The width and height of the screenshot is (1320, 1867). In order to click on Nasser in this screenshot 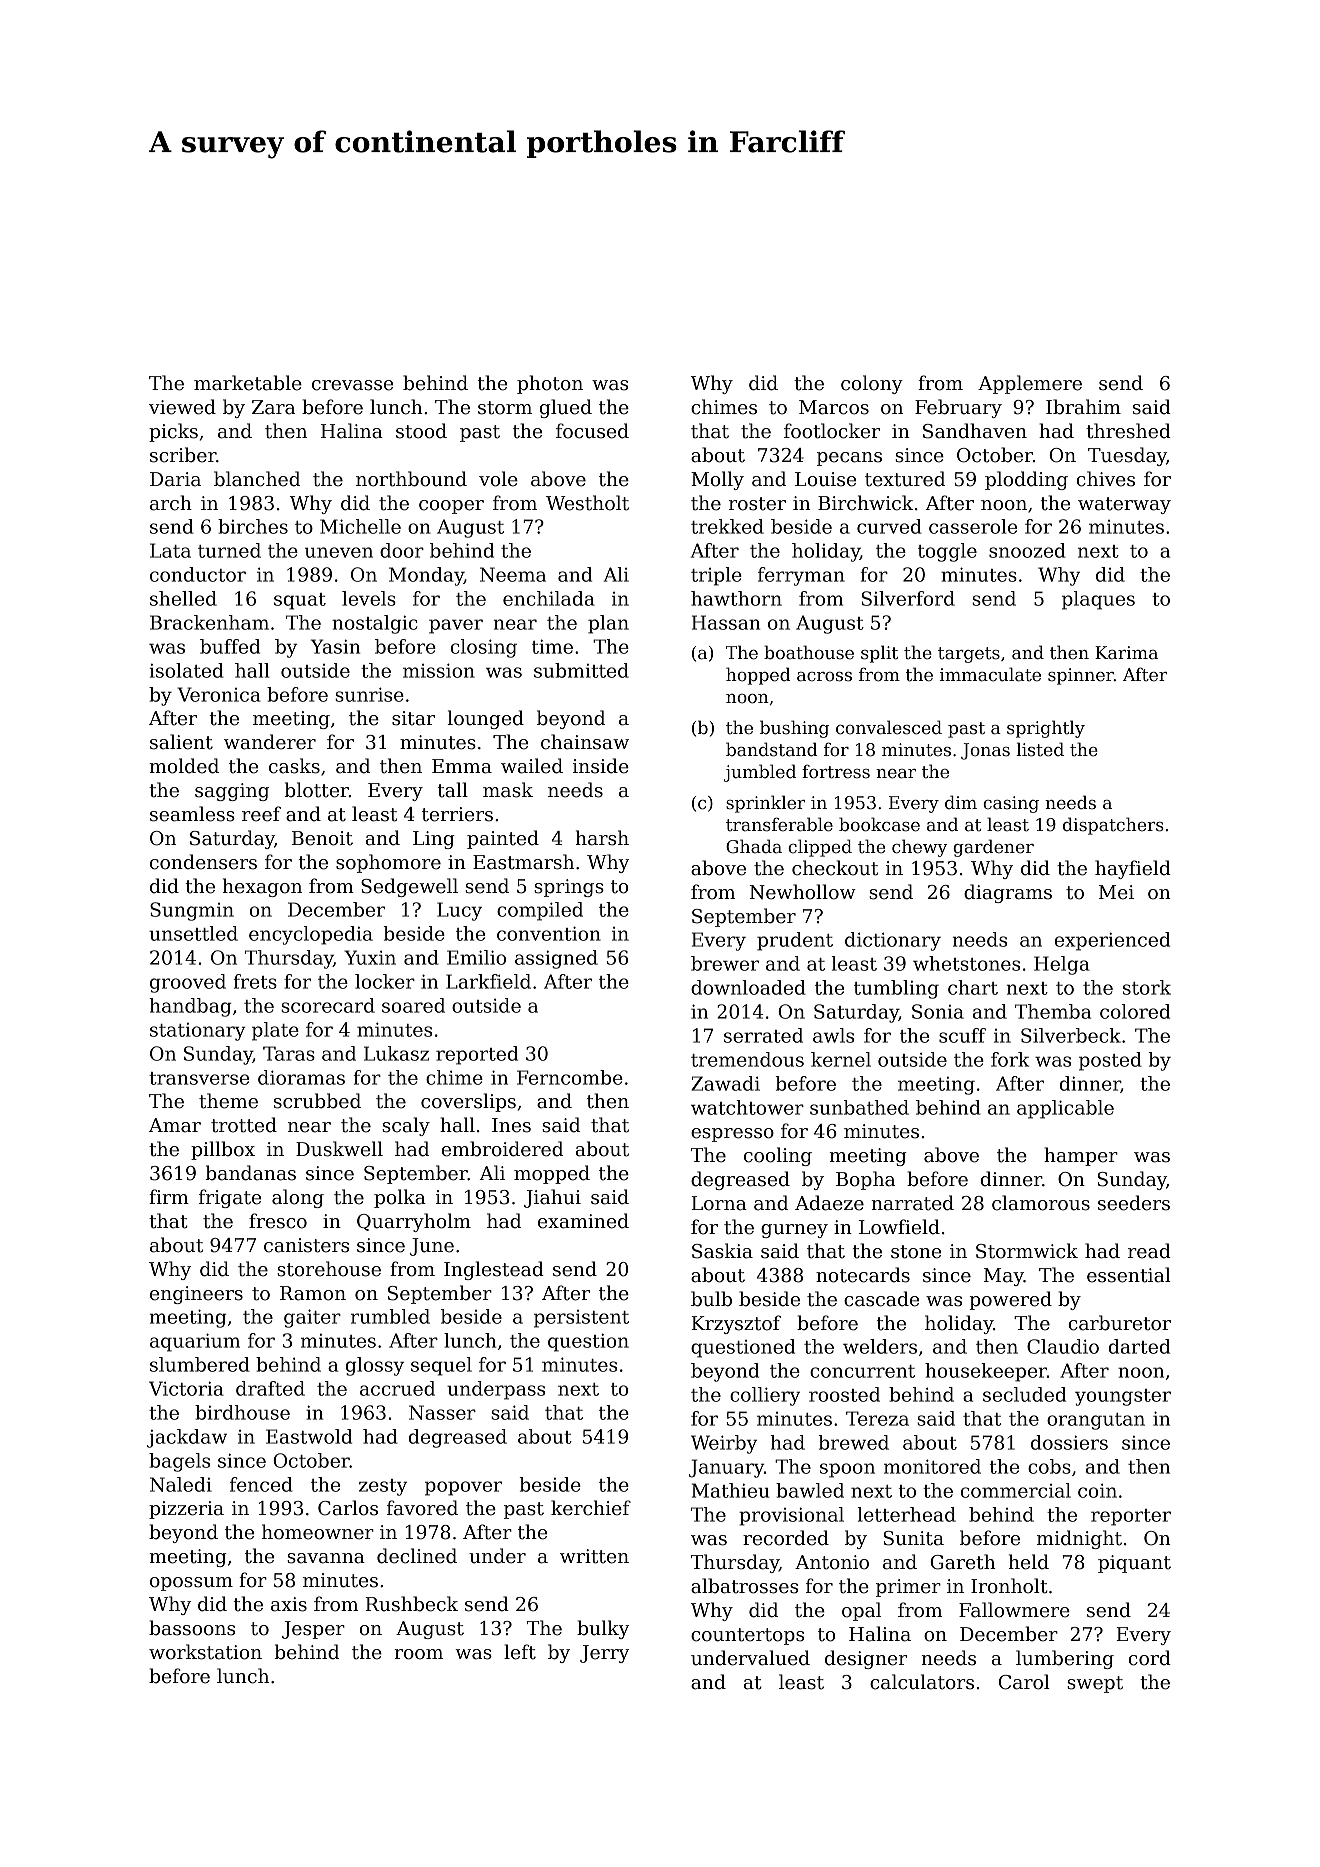, I will do `click(442, 1412)`.
